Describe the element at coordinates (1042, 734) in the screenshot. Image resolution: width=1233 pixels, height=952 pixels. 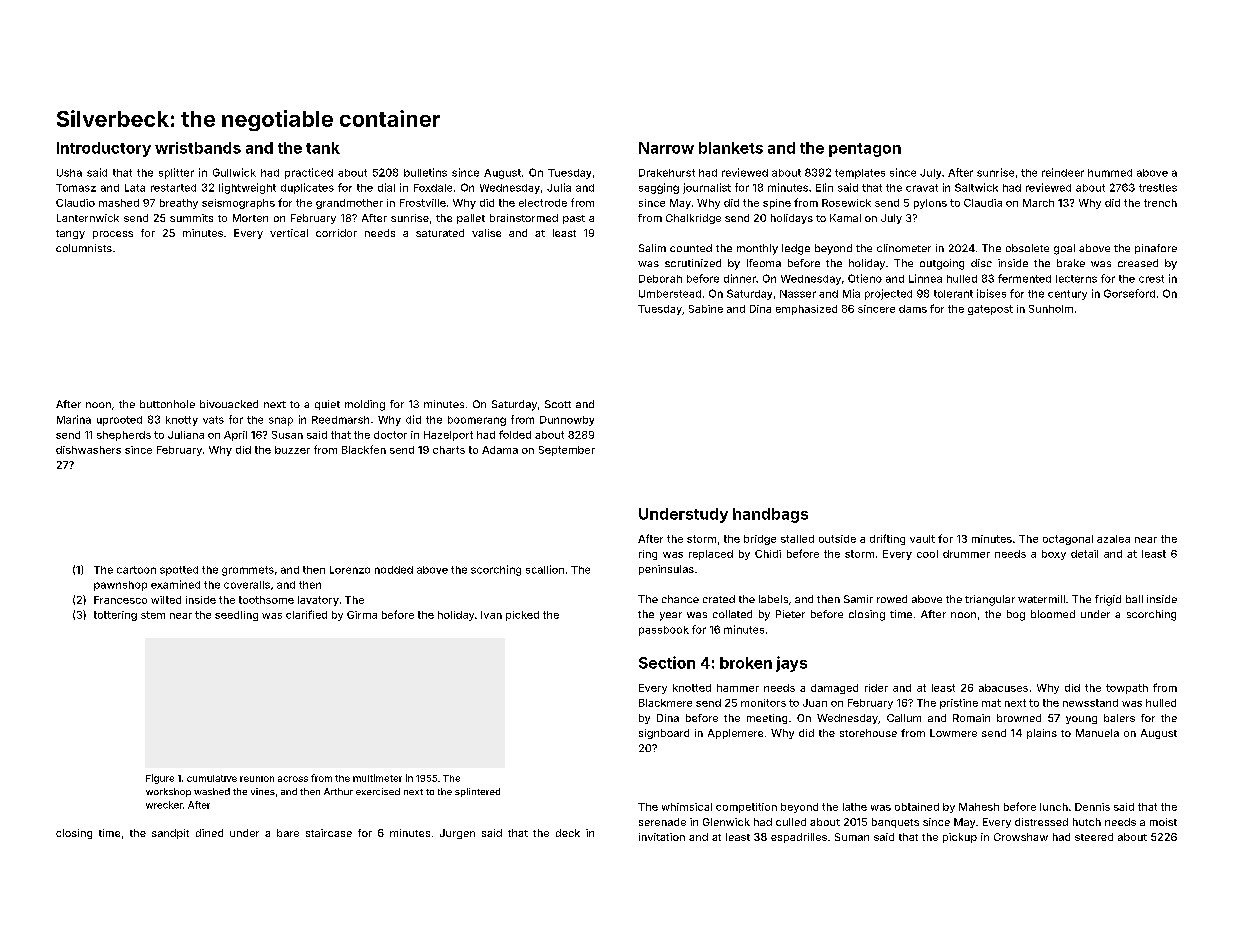
I see `plains` at that location.
